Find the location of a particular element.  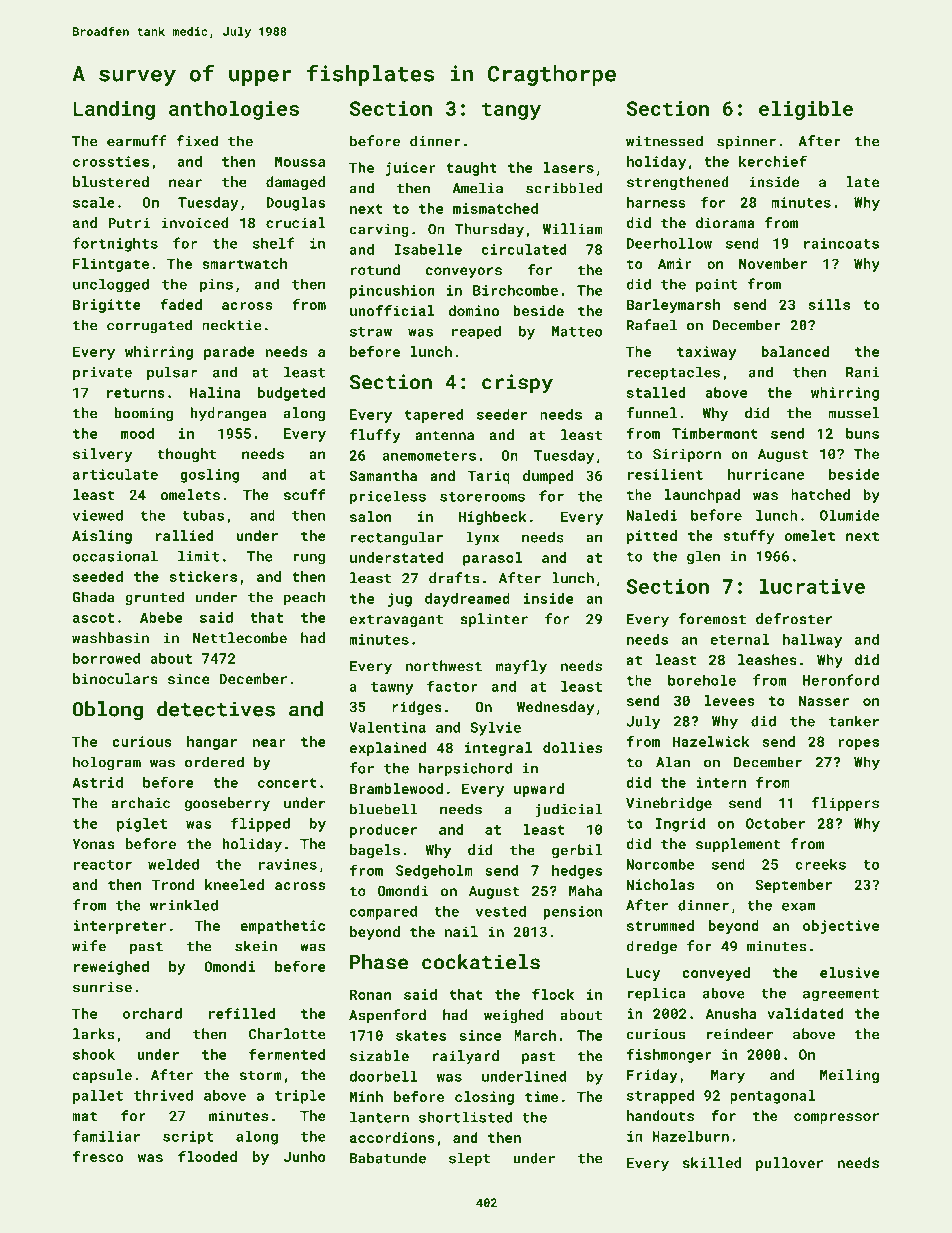

eligible is located at coordinates (806, 110).
